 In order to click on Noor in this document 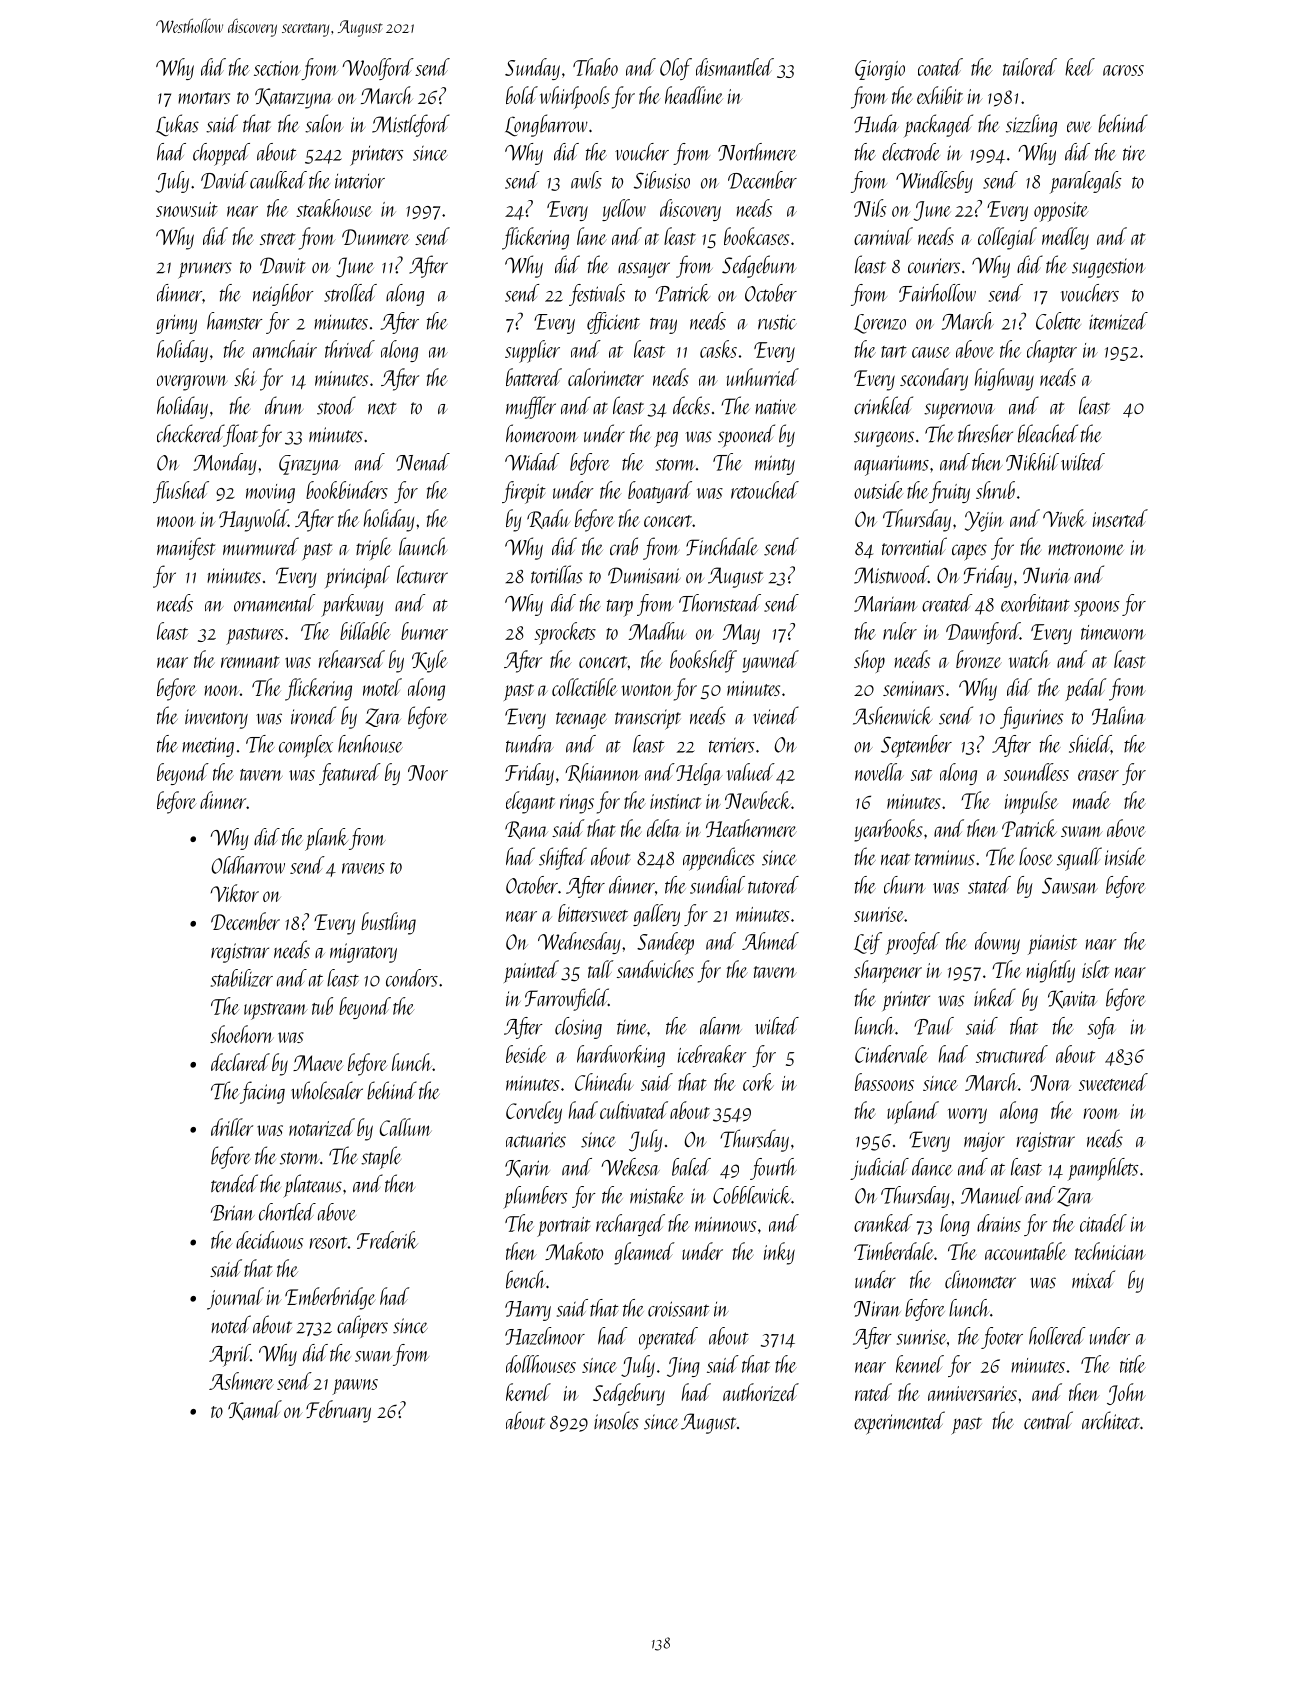, I will do `click(428, 773)`.
